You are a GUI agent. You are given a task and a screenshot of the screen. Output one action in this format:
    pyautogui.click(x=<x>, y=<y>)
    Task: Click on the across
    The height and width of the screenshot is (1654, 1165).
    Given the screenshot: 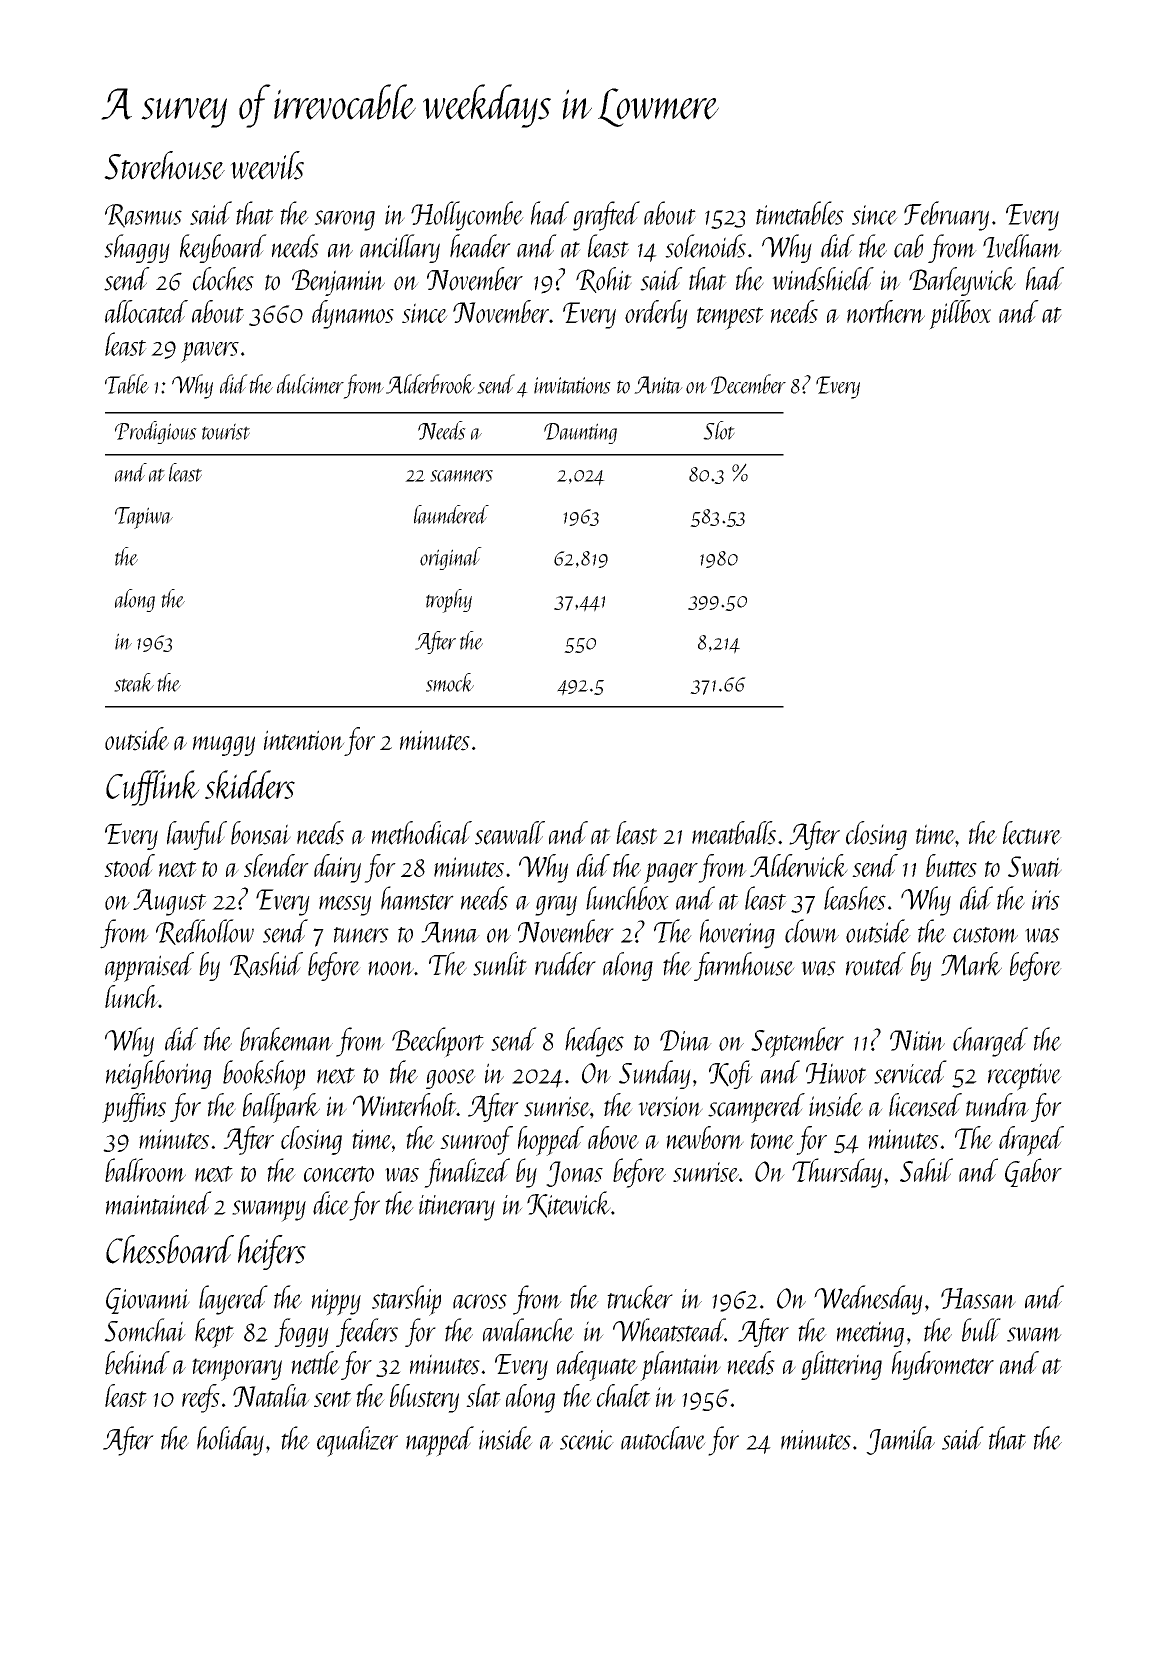 What is the action you would take?
    pyautogui.click(x=480, y=1301)
